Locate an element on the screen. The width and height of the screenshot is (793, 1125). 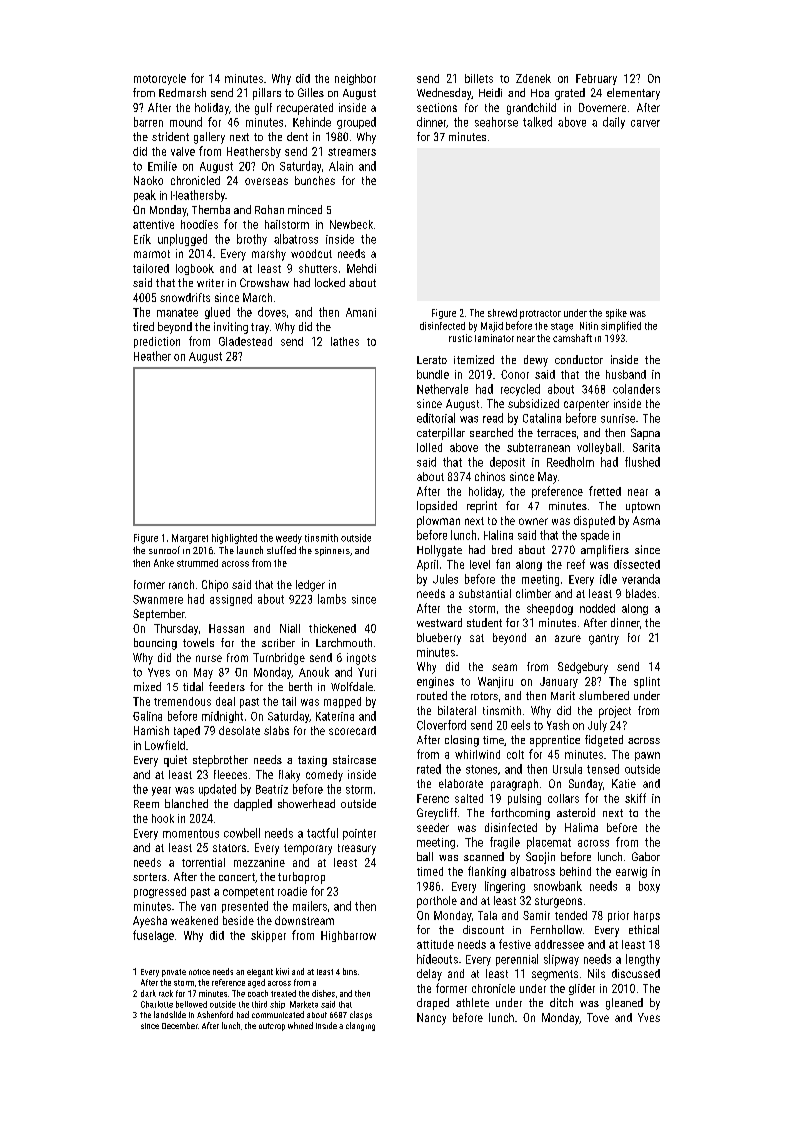
neighbor is located at coordinates (355, 79).
